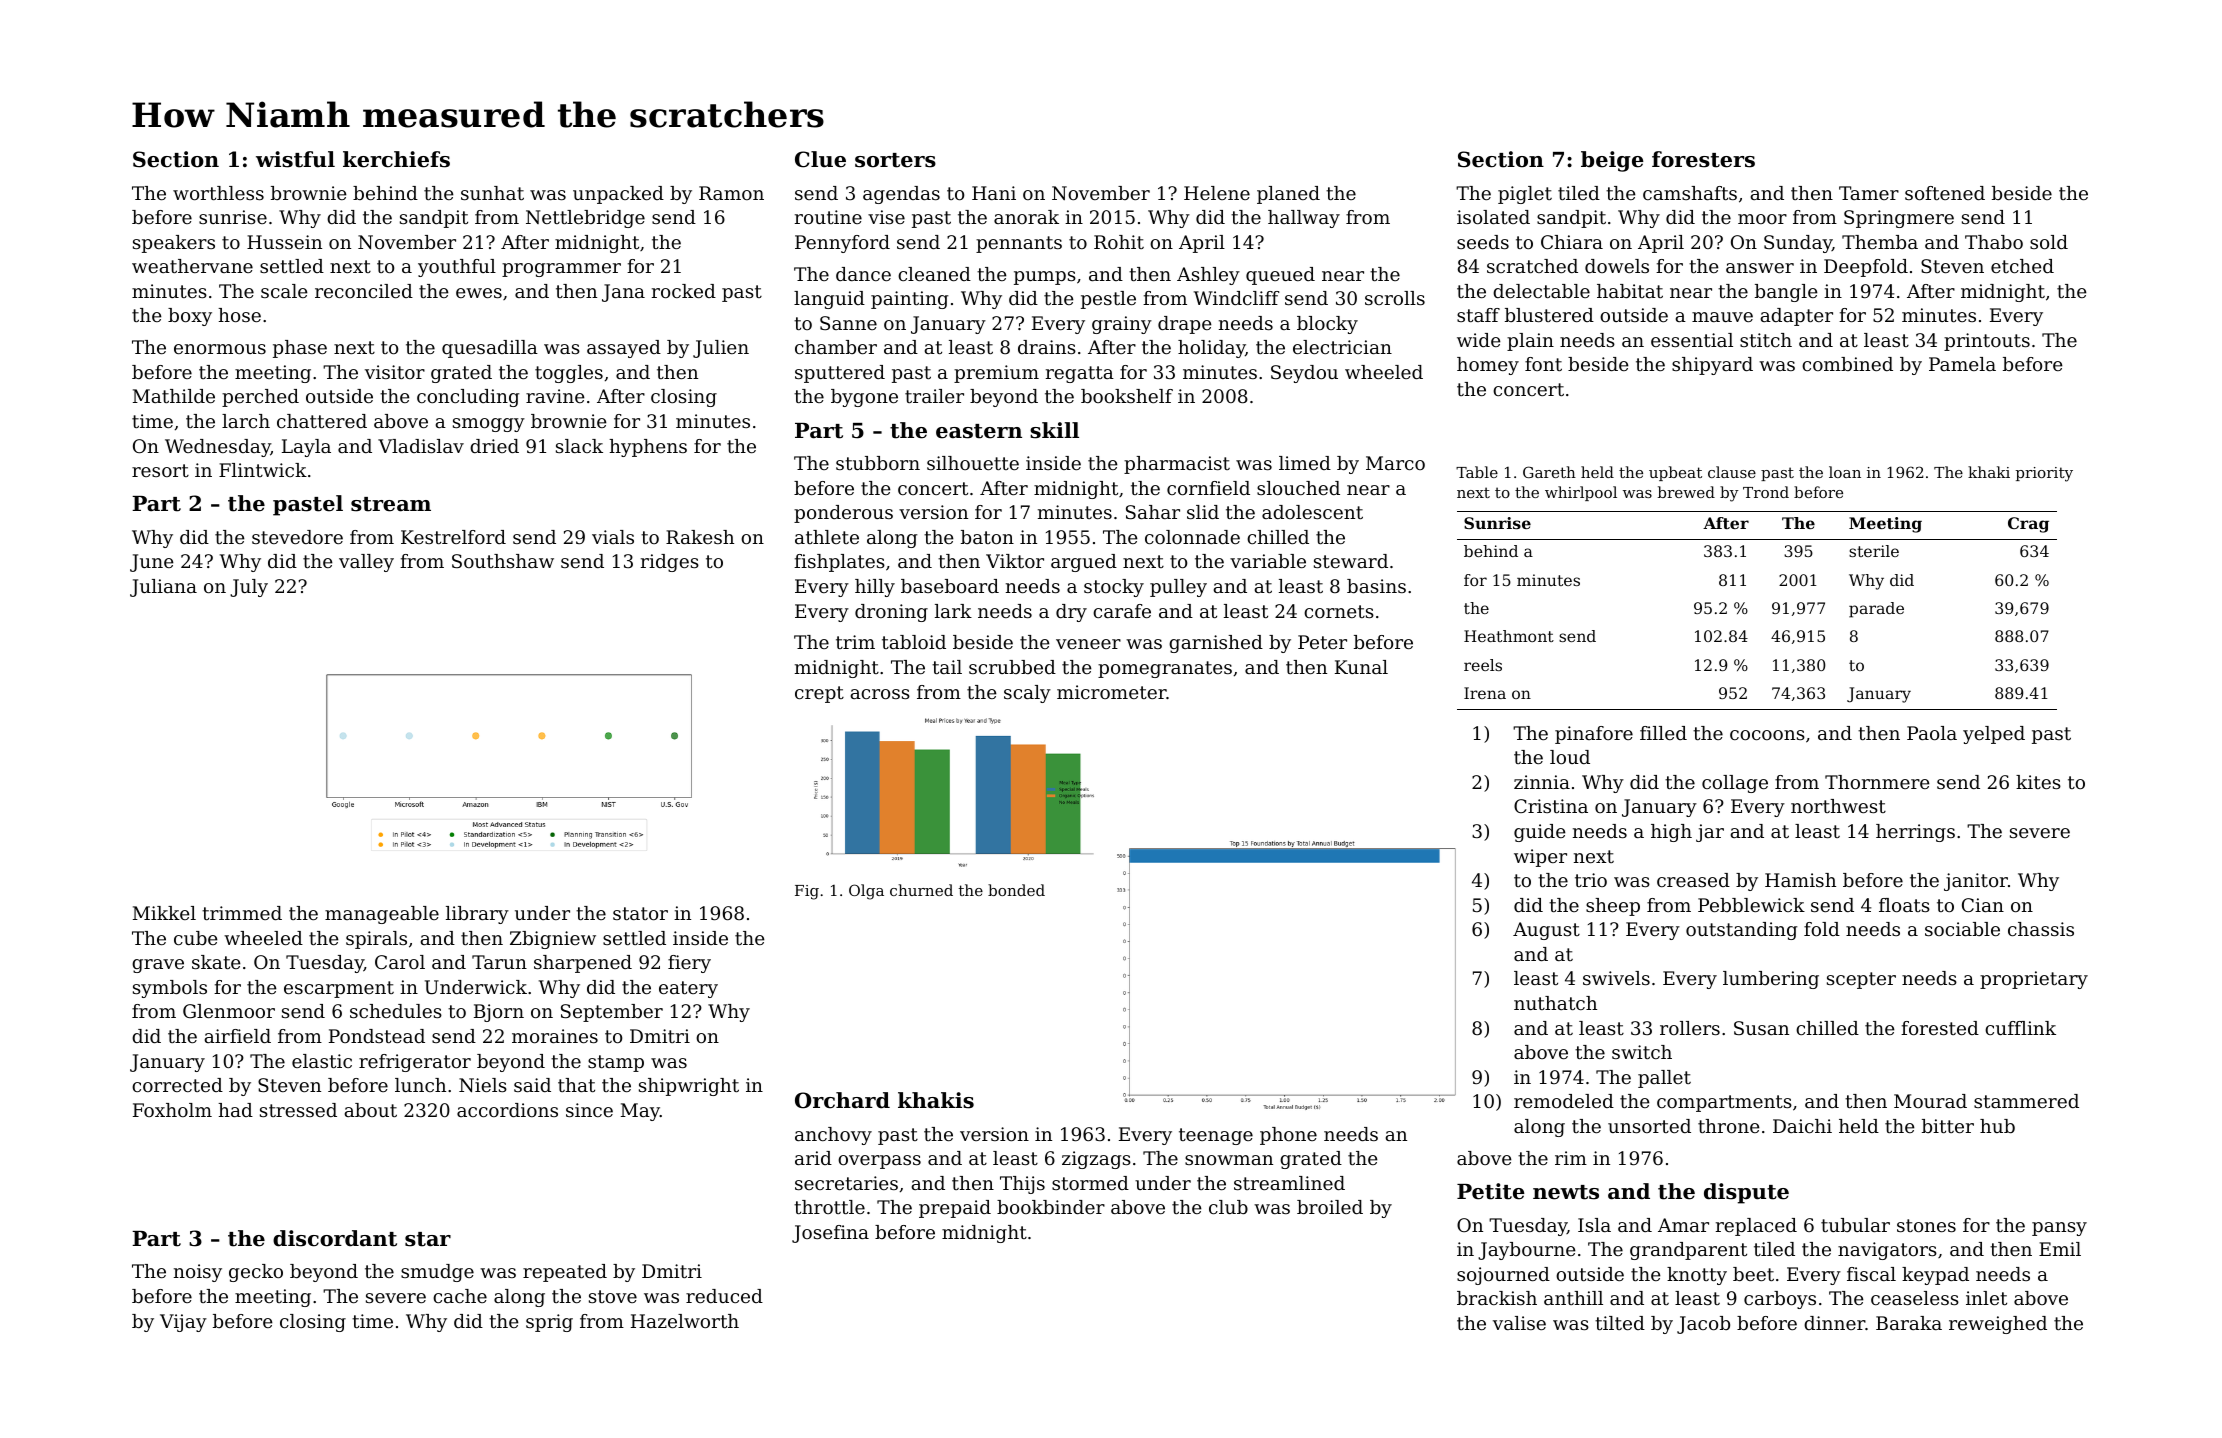 This screenshot has width=2222, height=1438. Describe the element at coordinates (256, 1273) in the screenshot. I see `gecko` at that location.
